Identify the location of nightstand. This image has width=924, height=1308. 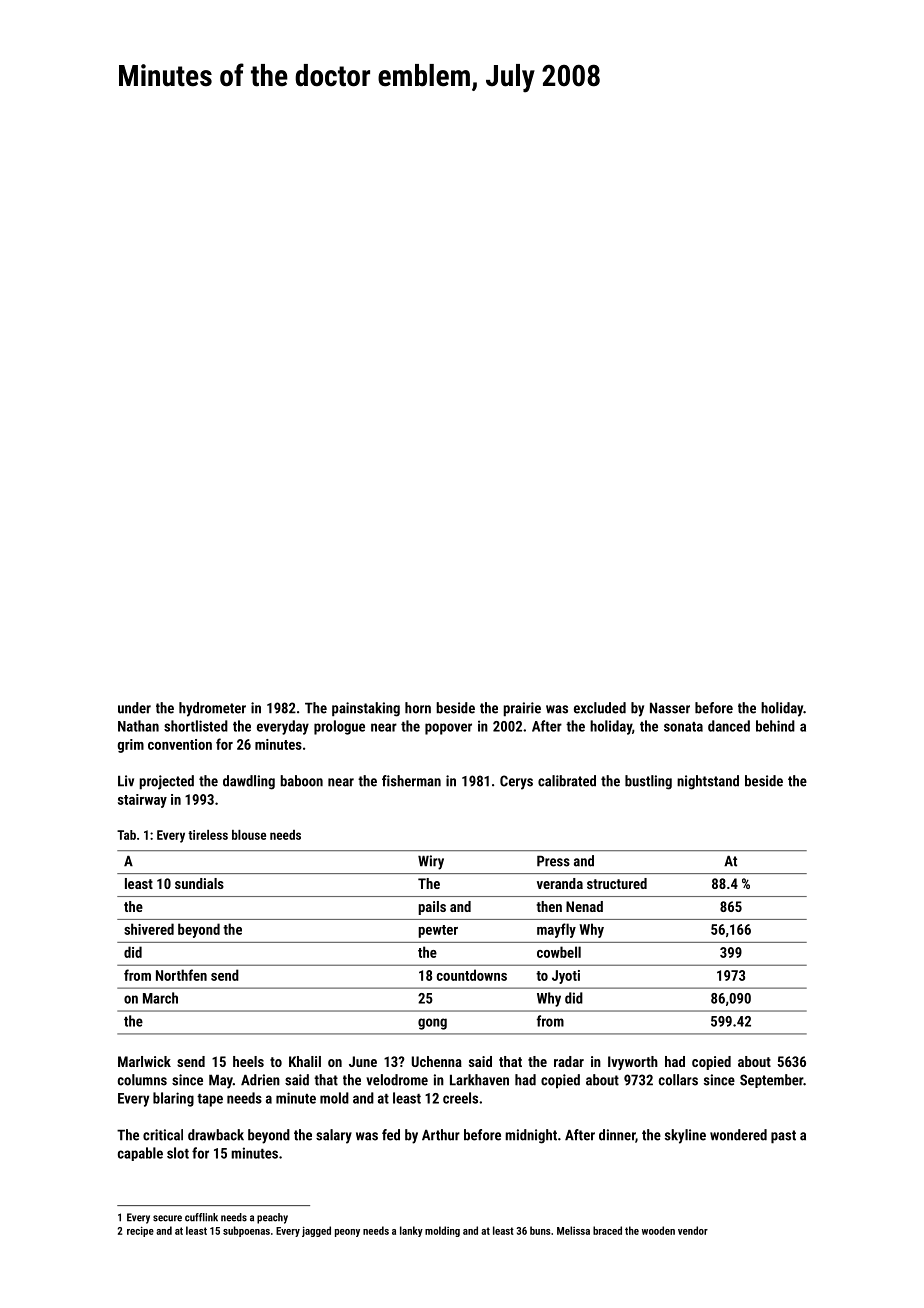
(708, 782).
